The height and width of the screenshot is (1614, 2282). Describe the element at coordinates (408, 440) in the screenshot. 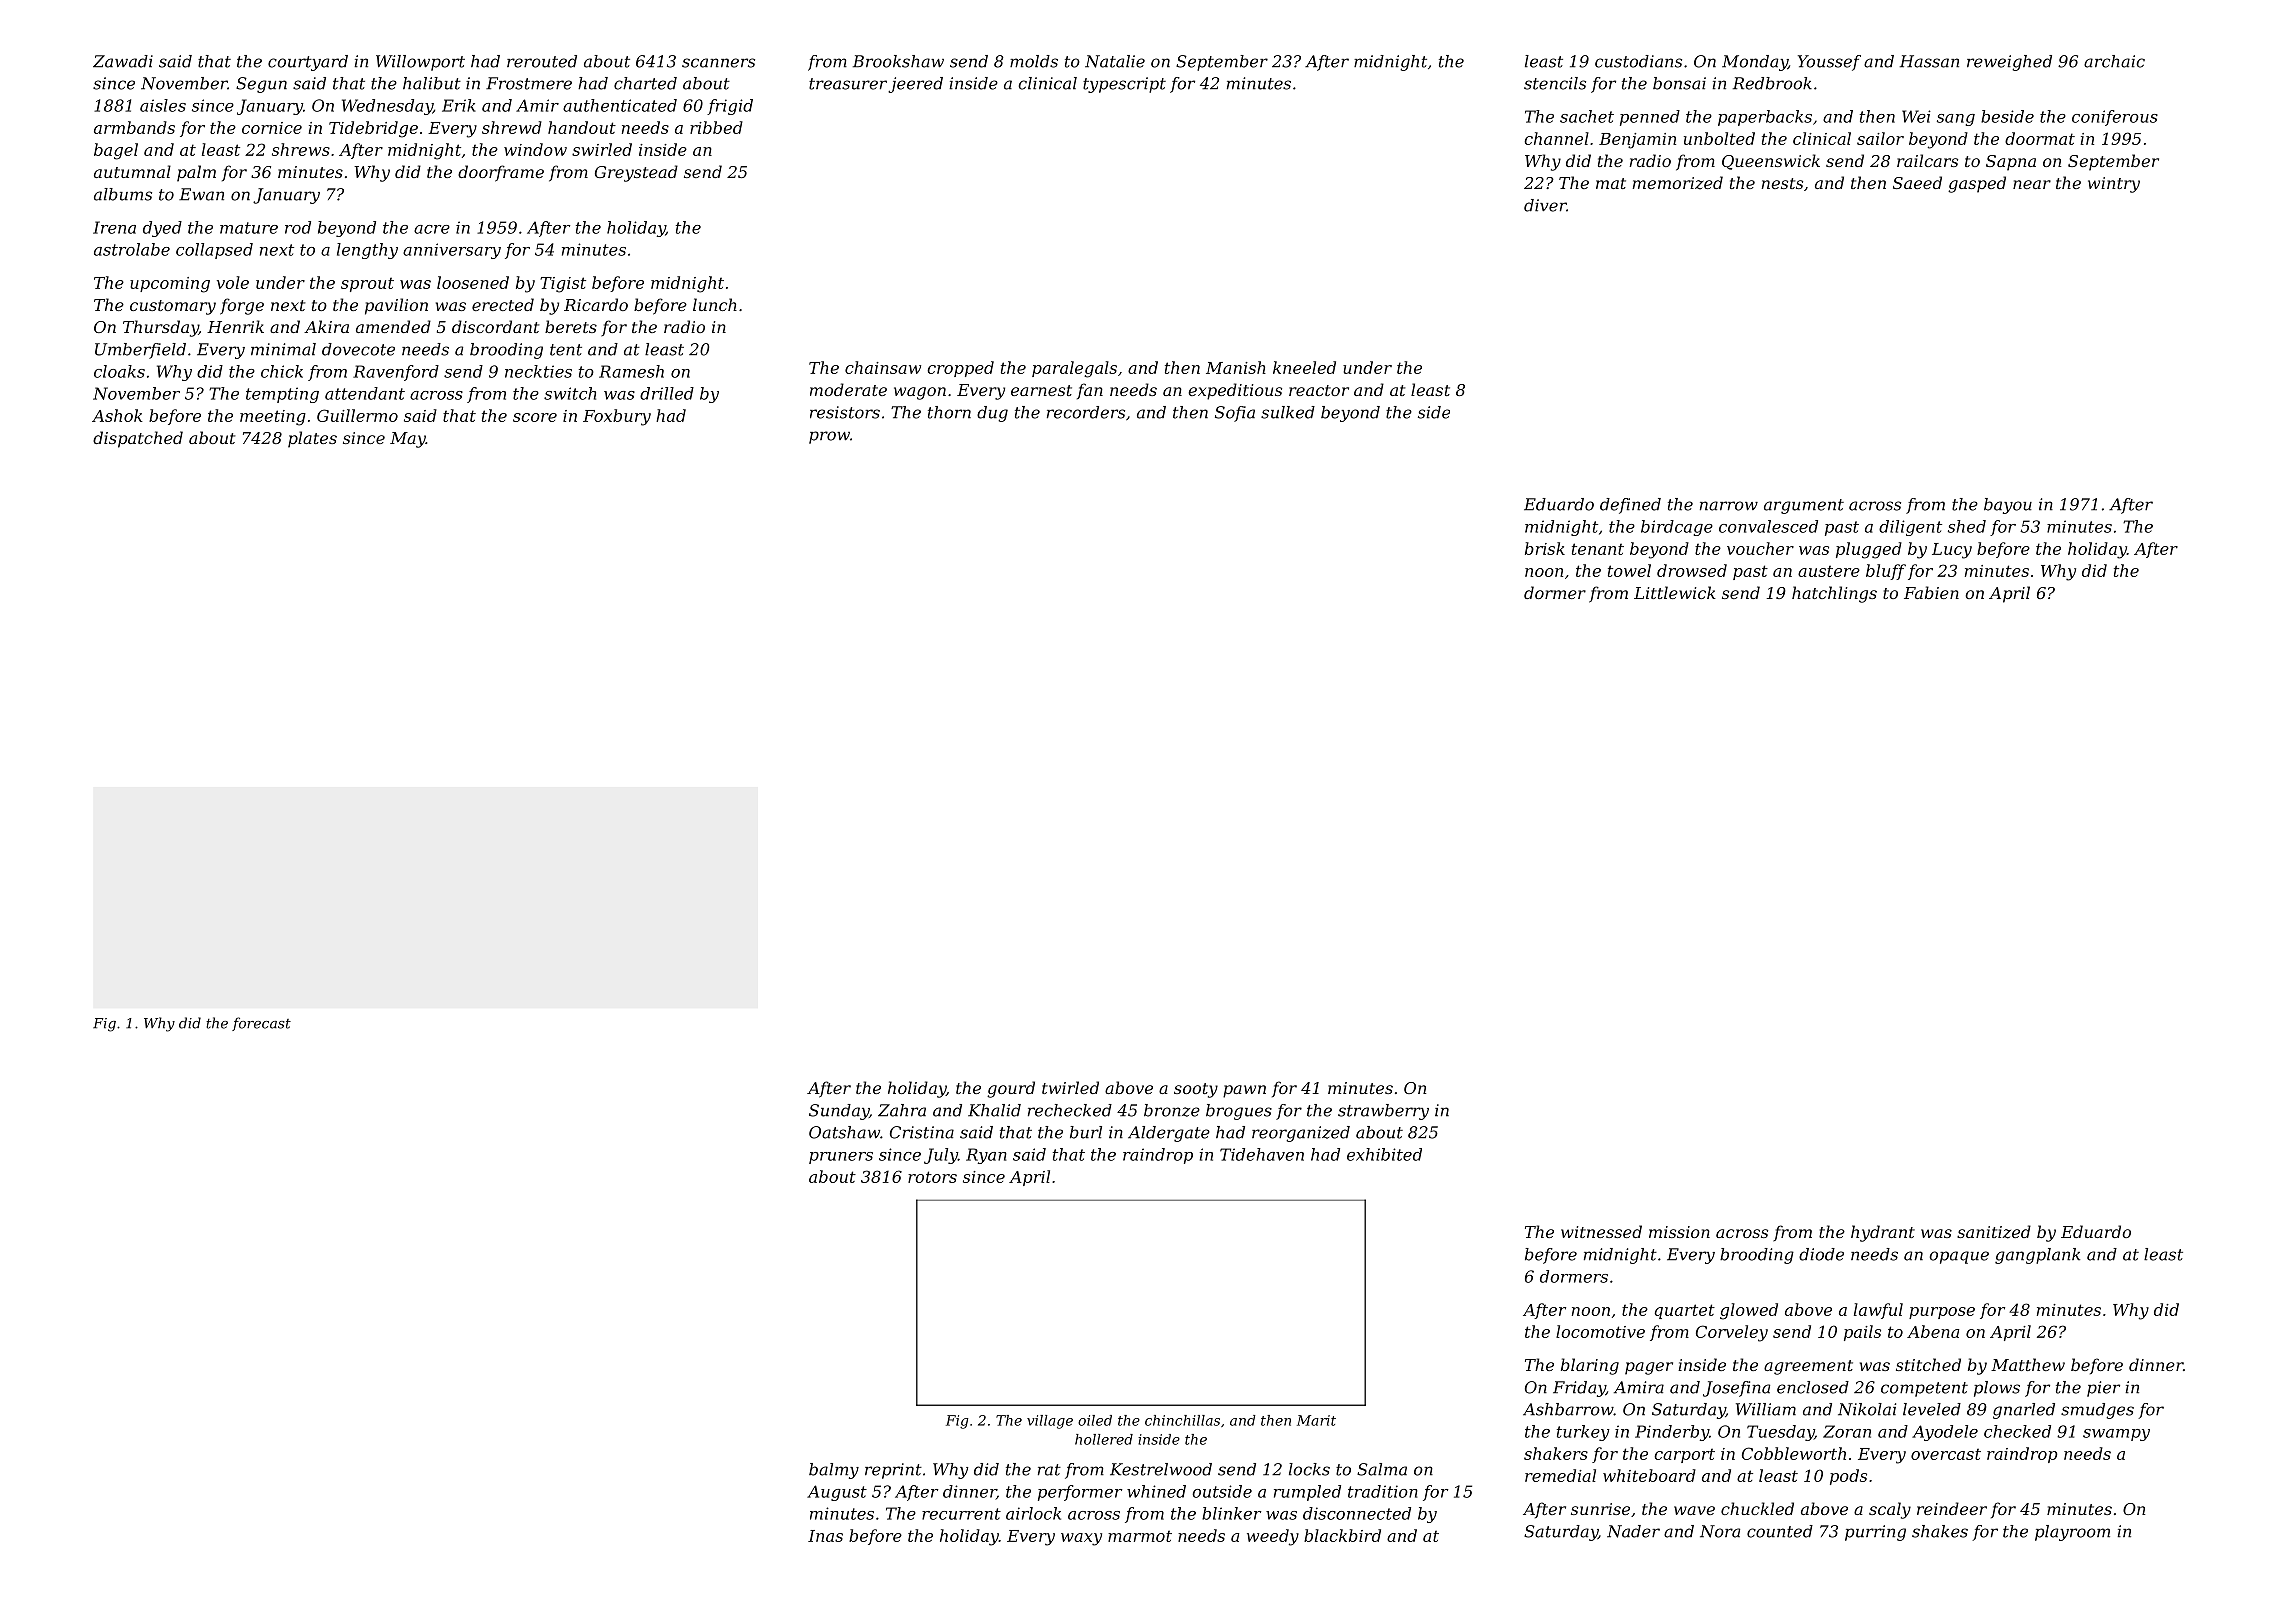

I see `May` at that location.
